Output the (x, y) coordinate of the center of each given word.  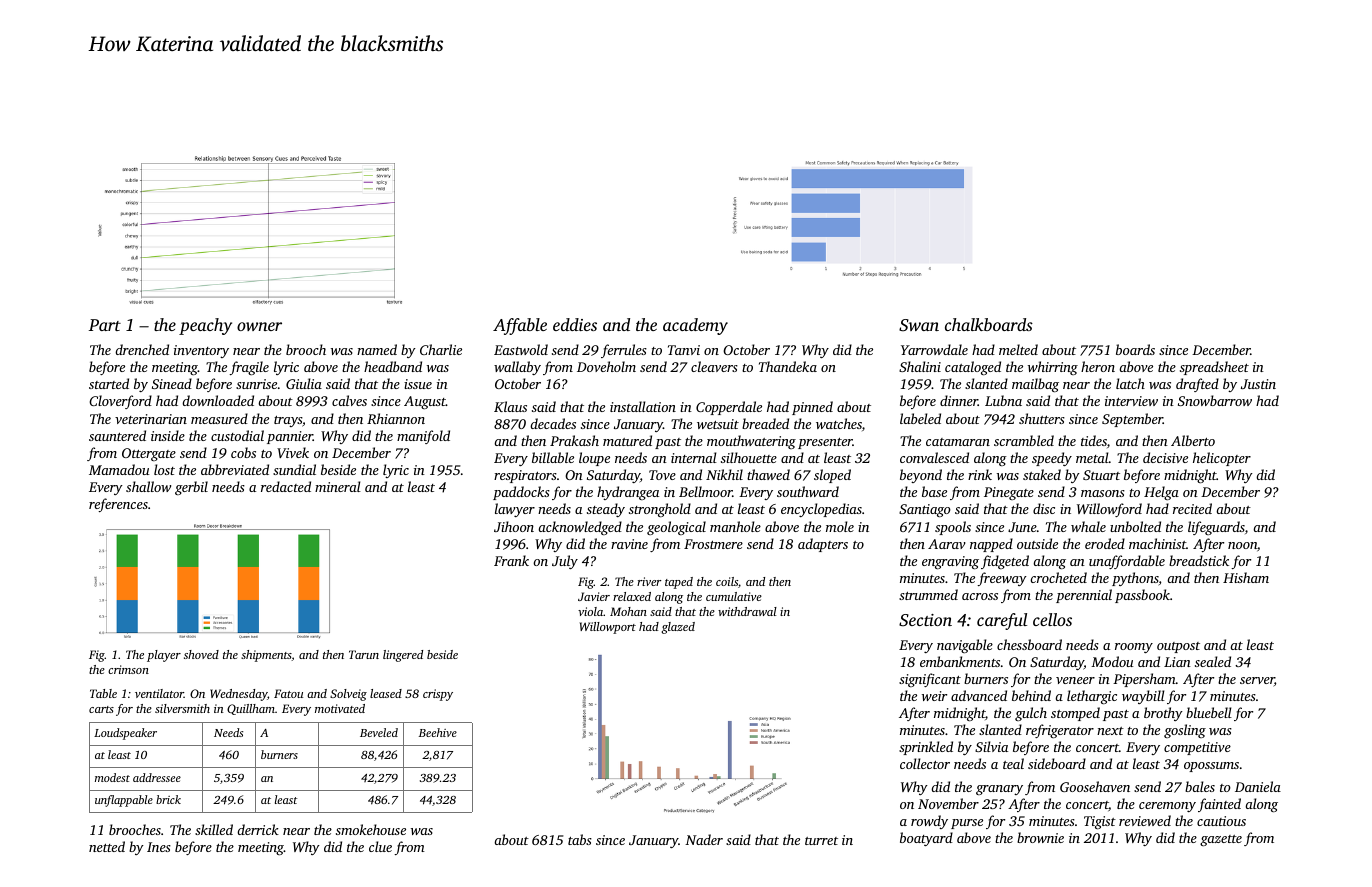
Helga (1161, 493)
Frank (511, 560)
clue (380, 846)
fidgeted (1005, 562)
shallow (148, 486)
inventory (201, 351)
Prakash (574, 440)
